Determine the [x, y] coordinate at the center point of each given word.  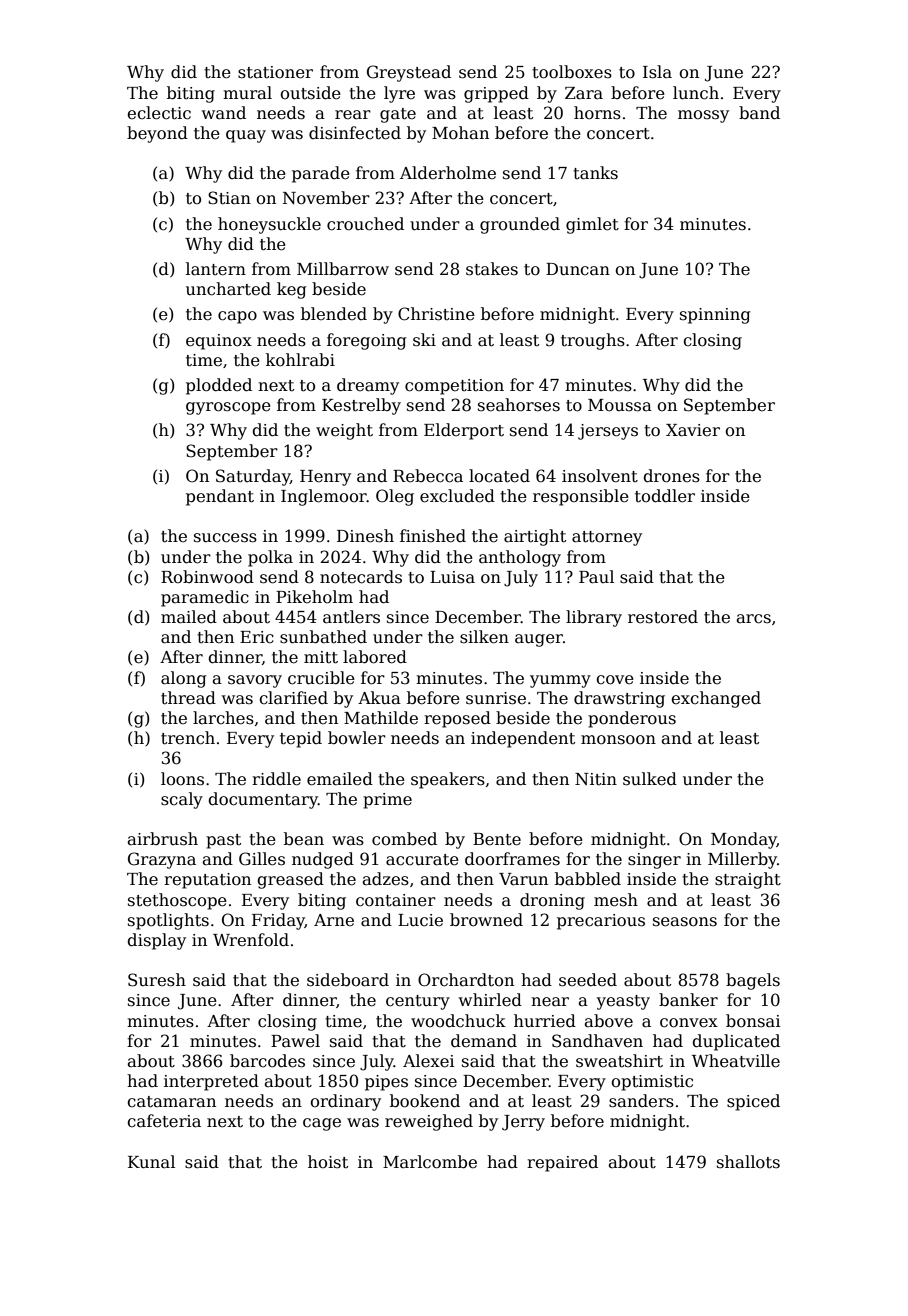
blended [334, 314]
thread [188, 698]
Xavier [693, 430]
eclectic [159, 113]
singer [654, 861]
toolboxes [572, 72]
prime [387, 801]
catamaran [171, 1102]
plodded [219, 386]
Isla [657, 72]
